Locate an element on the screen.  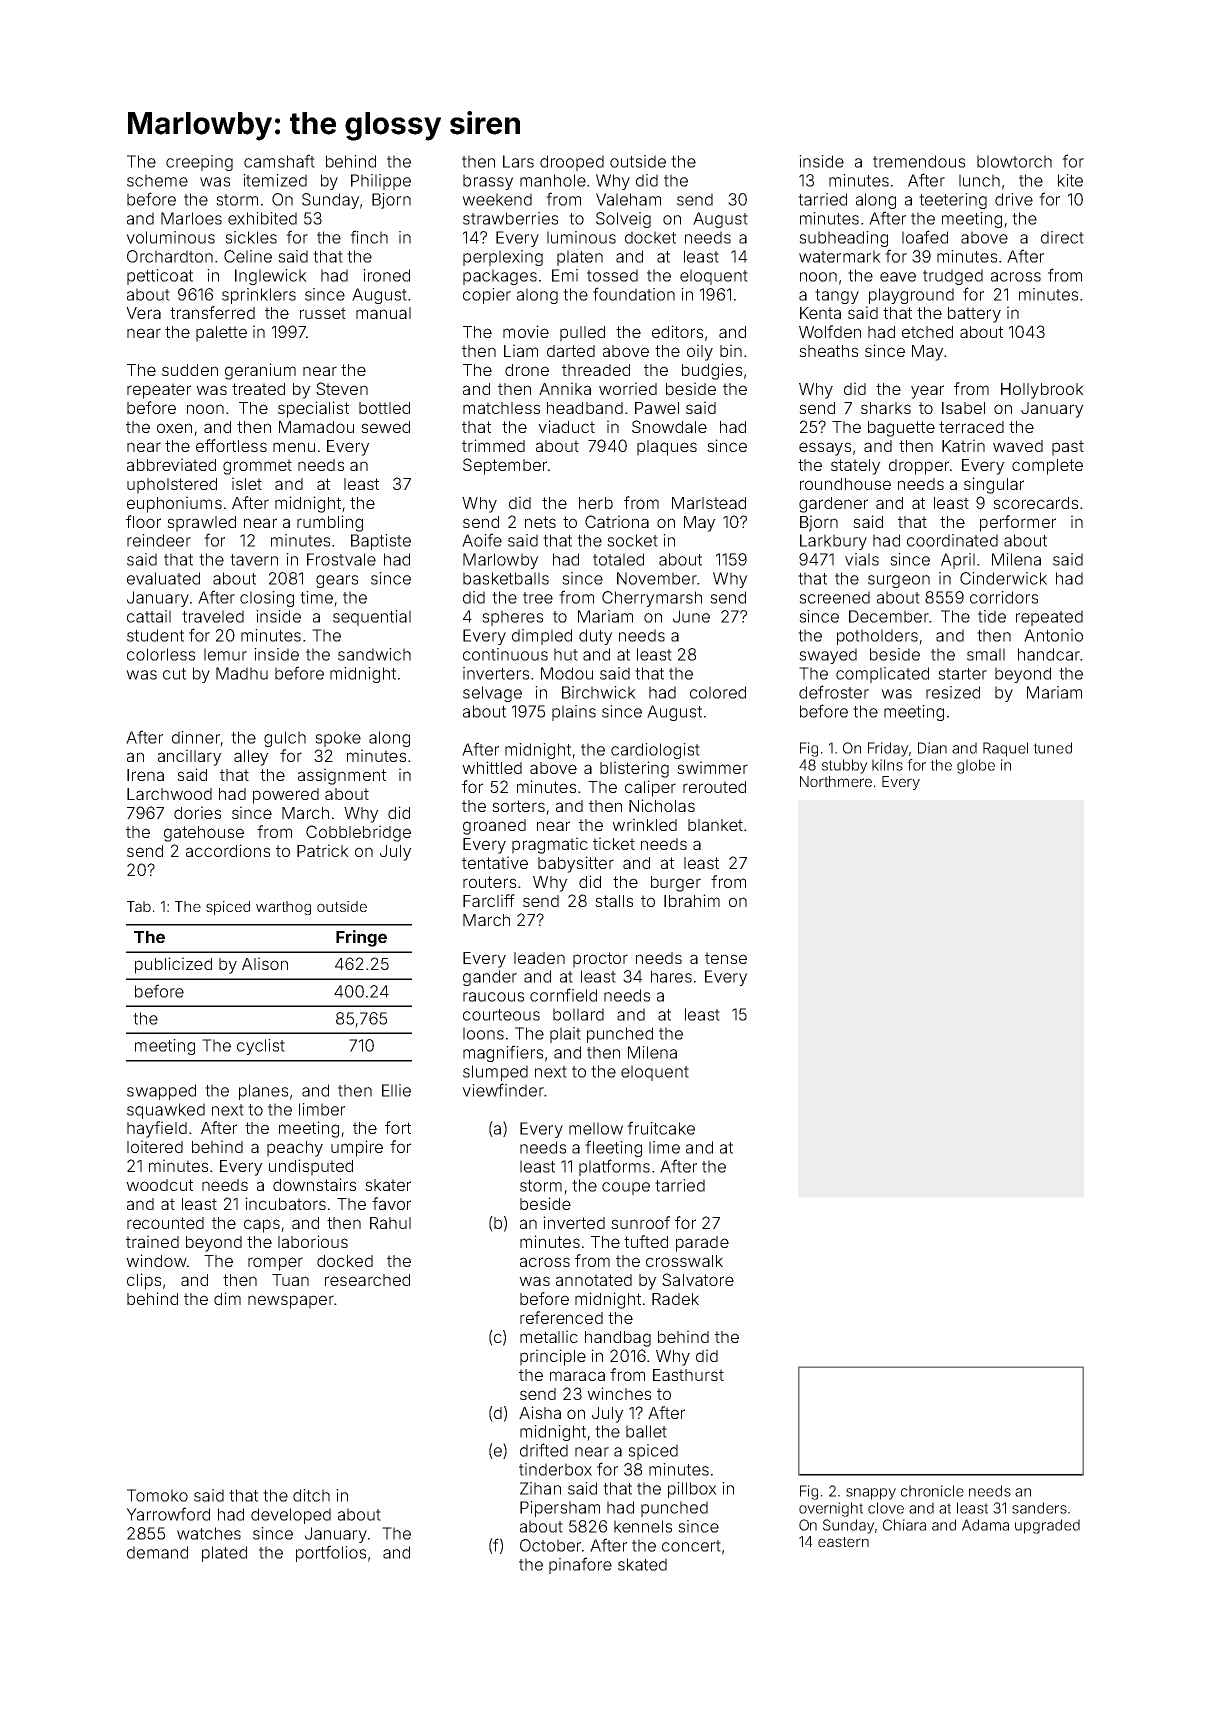
tuned is located at coordinates (1052, 748).
